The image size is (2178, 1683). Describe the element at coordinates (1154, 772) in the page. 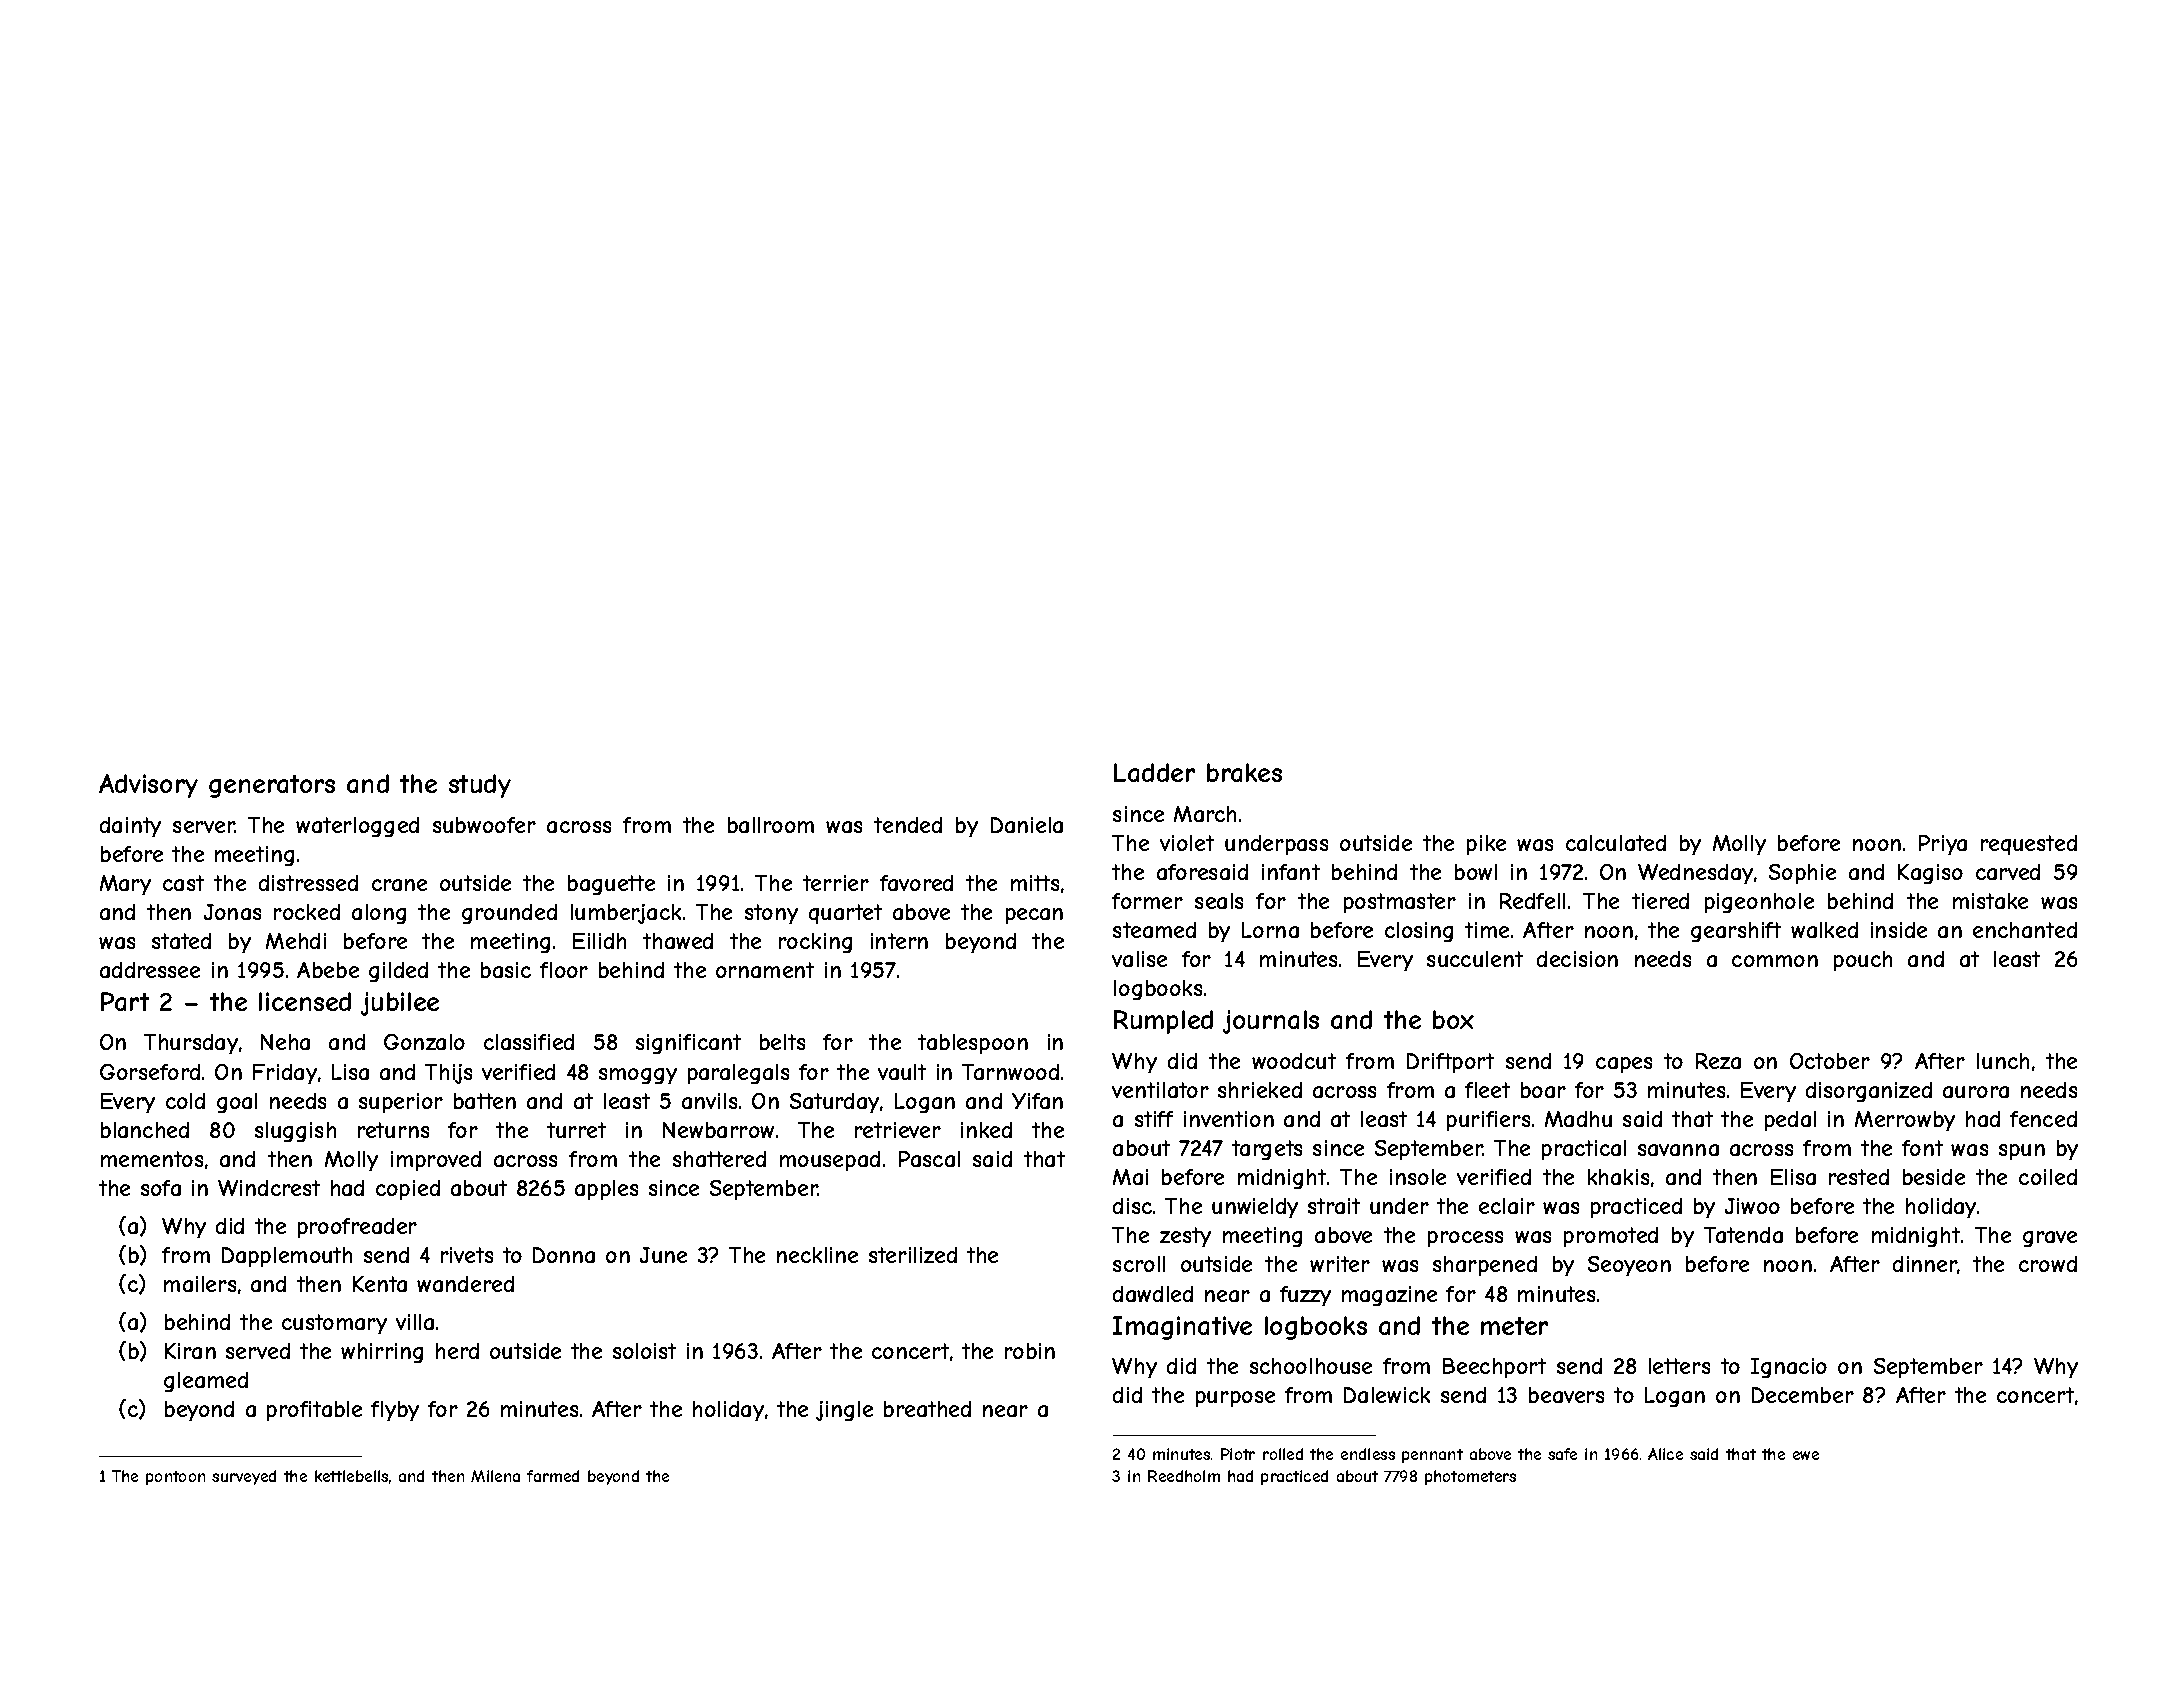

I see `Ladder` at that location.
